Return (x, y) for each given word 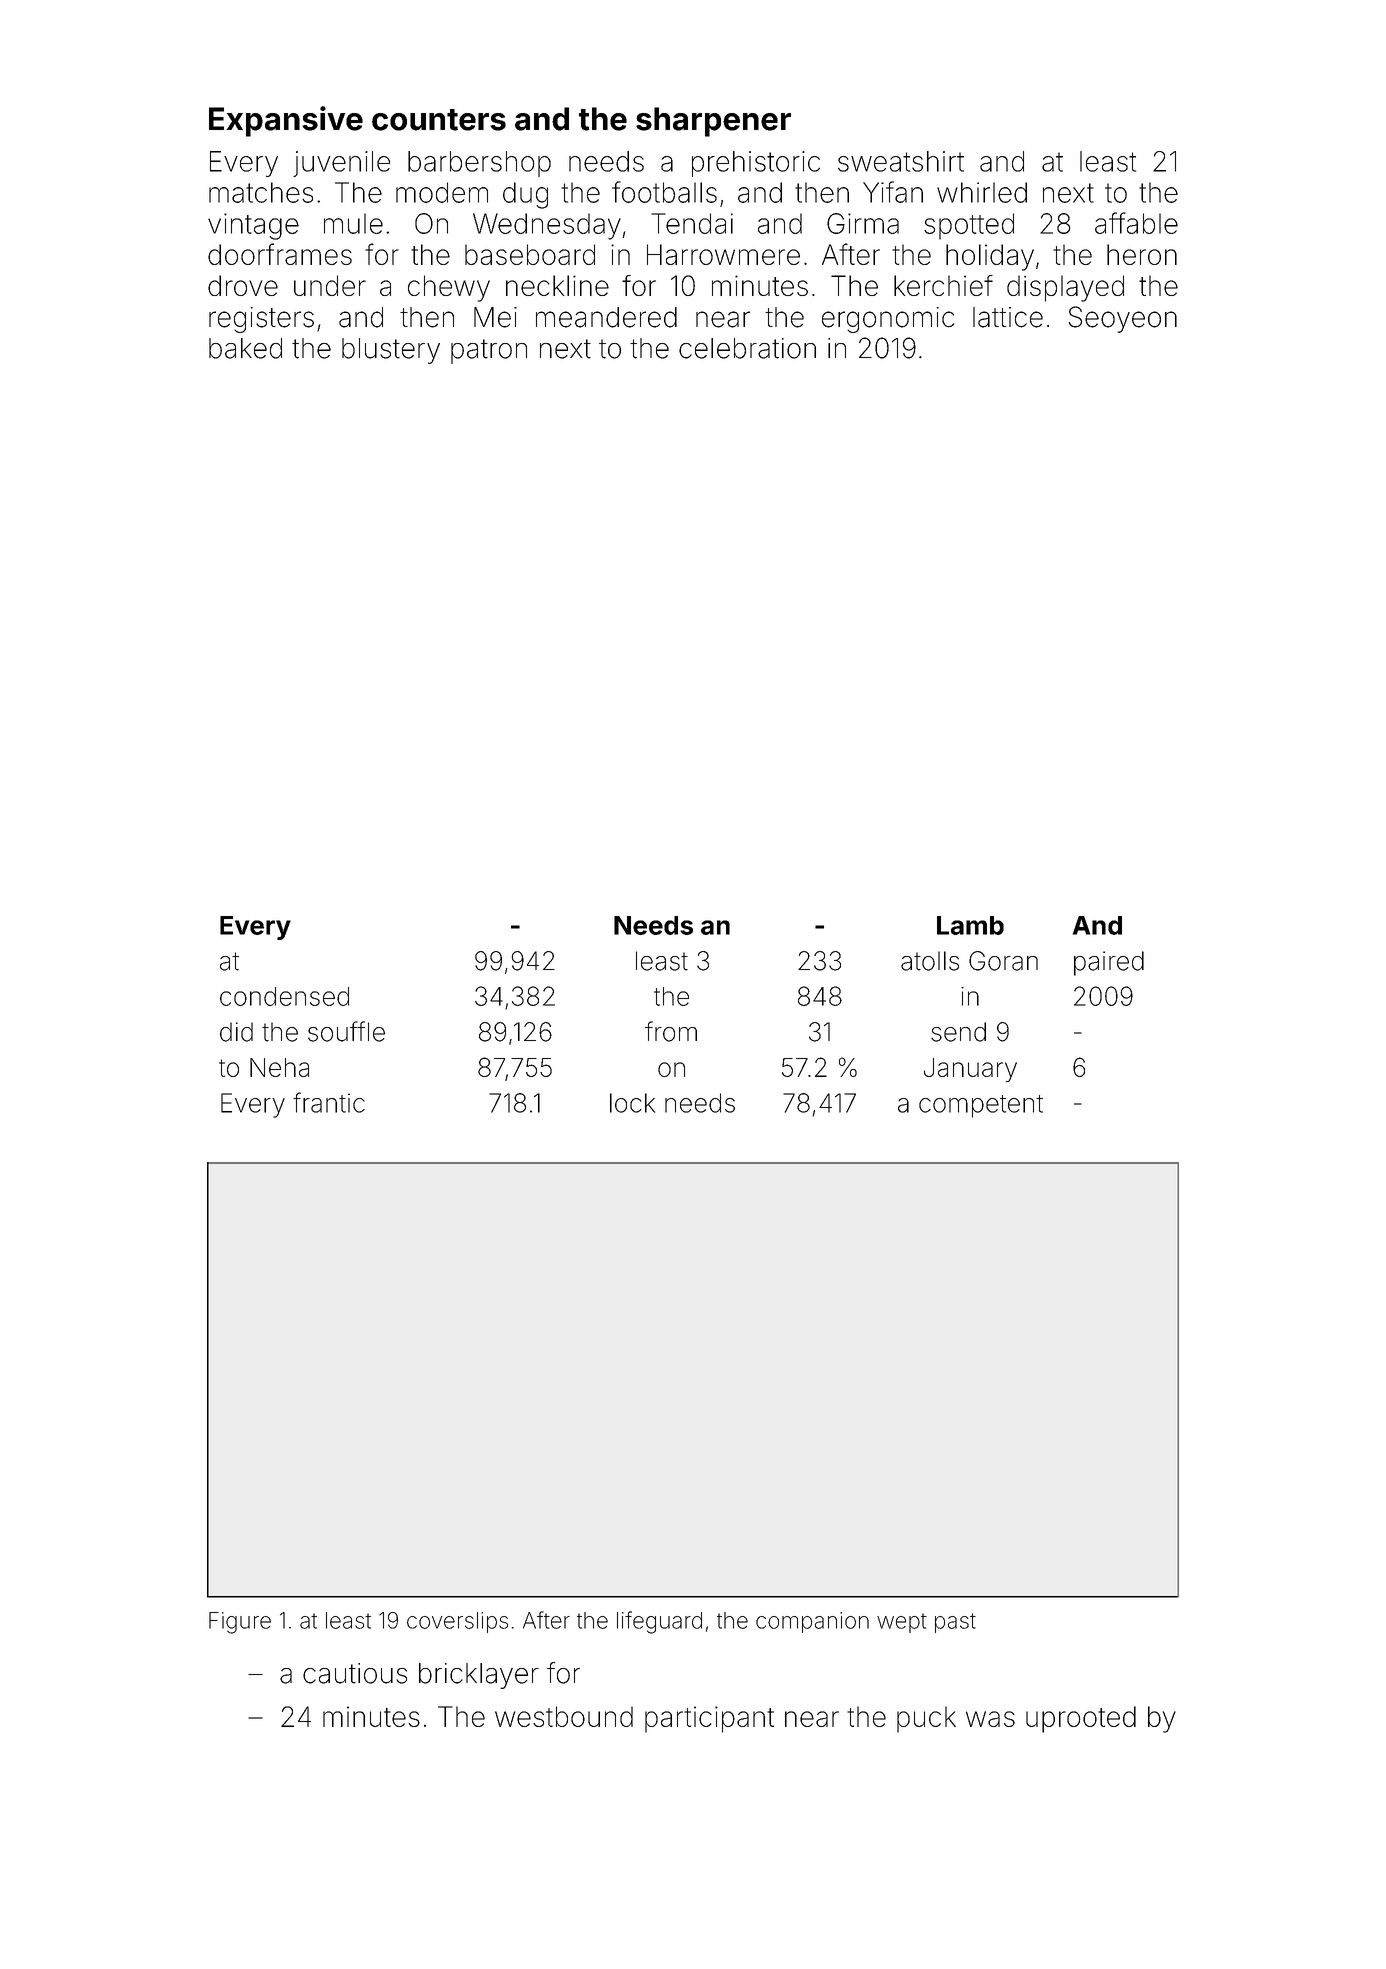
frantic (329, 1102)
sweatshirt (901, 161)
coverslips (457, 1622)
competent (981, 1106)
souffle (346, 1031)
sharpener (713, 122)
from (671, 1031)
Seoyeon (1122, 319)
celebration (747, 348)
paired (1109, 963)
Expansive (286, 121)
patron (489, 351)
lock (632, 1103)
